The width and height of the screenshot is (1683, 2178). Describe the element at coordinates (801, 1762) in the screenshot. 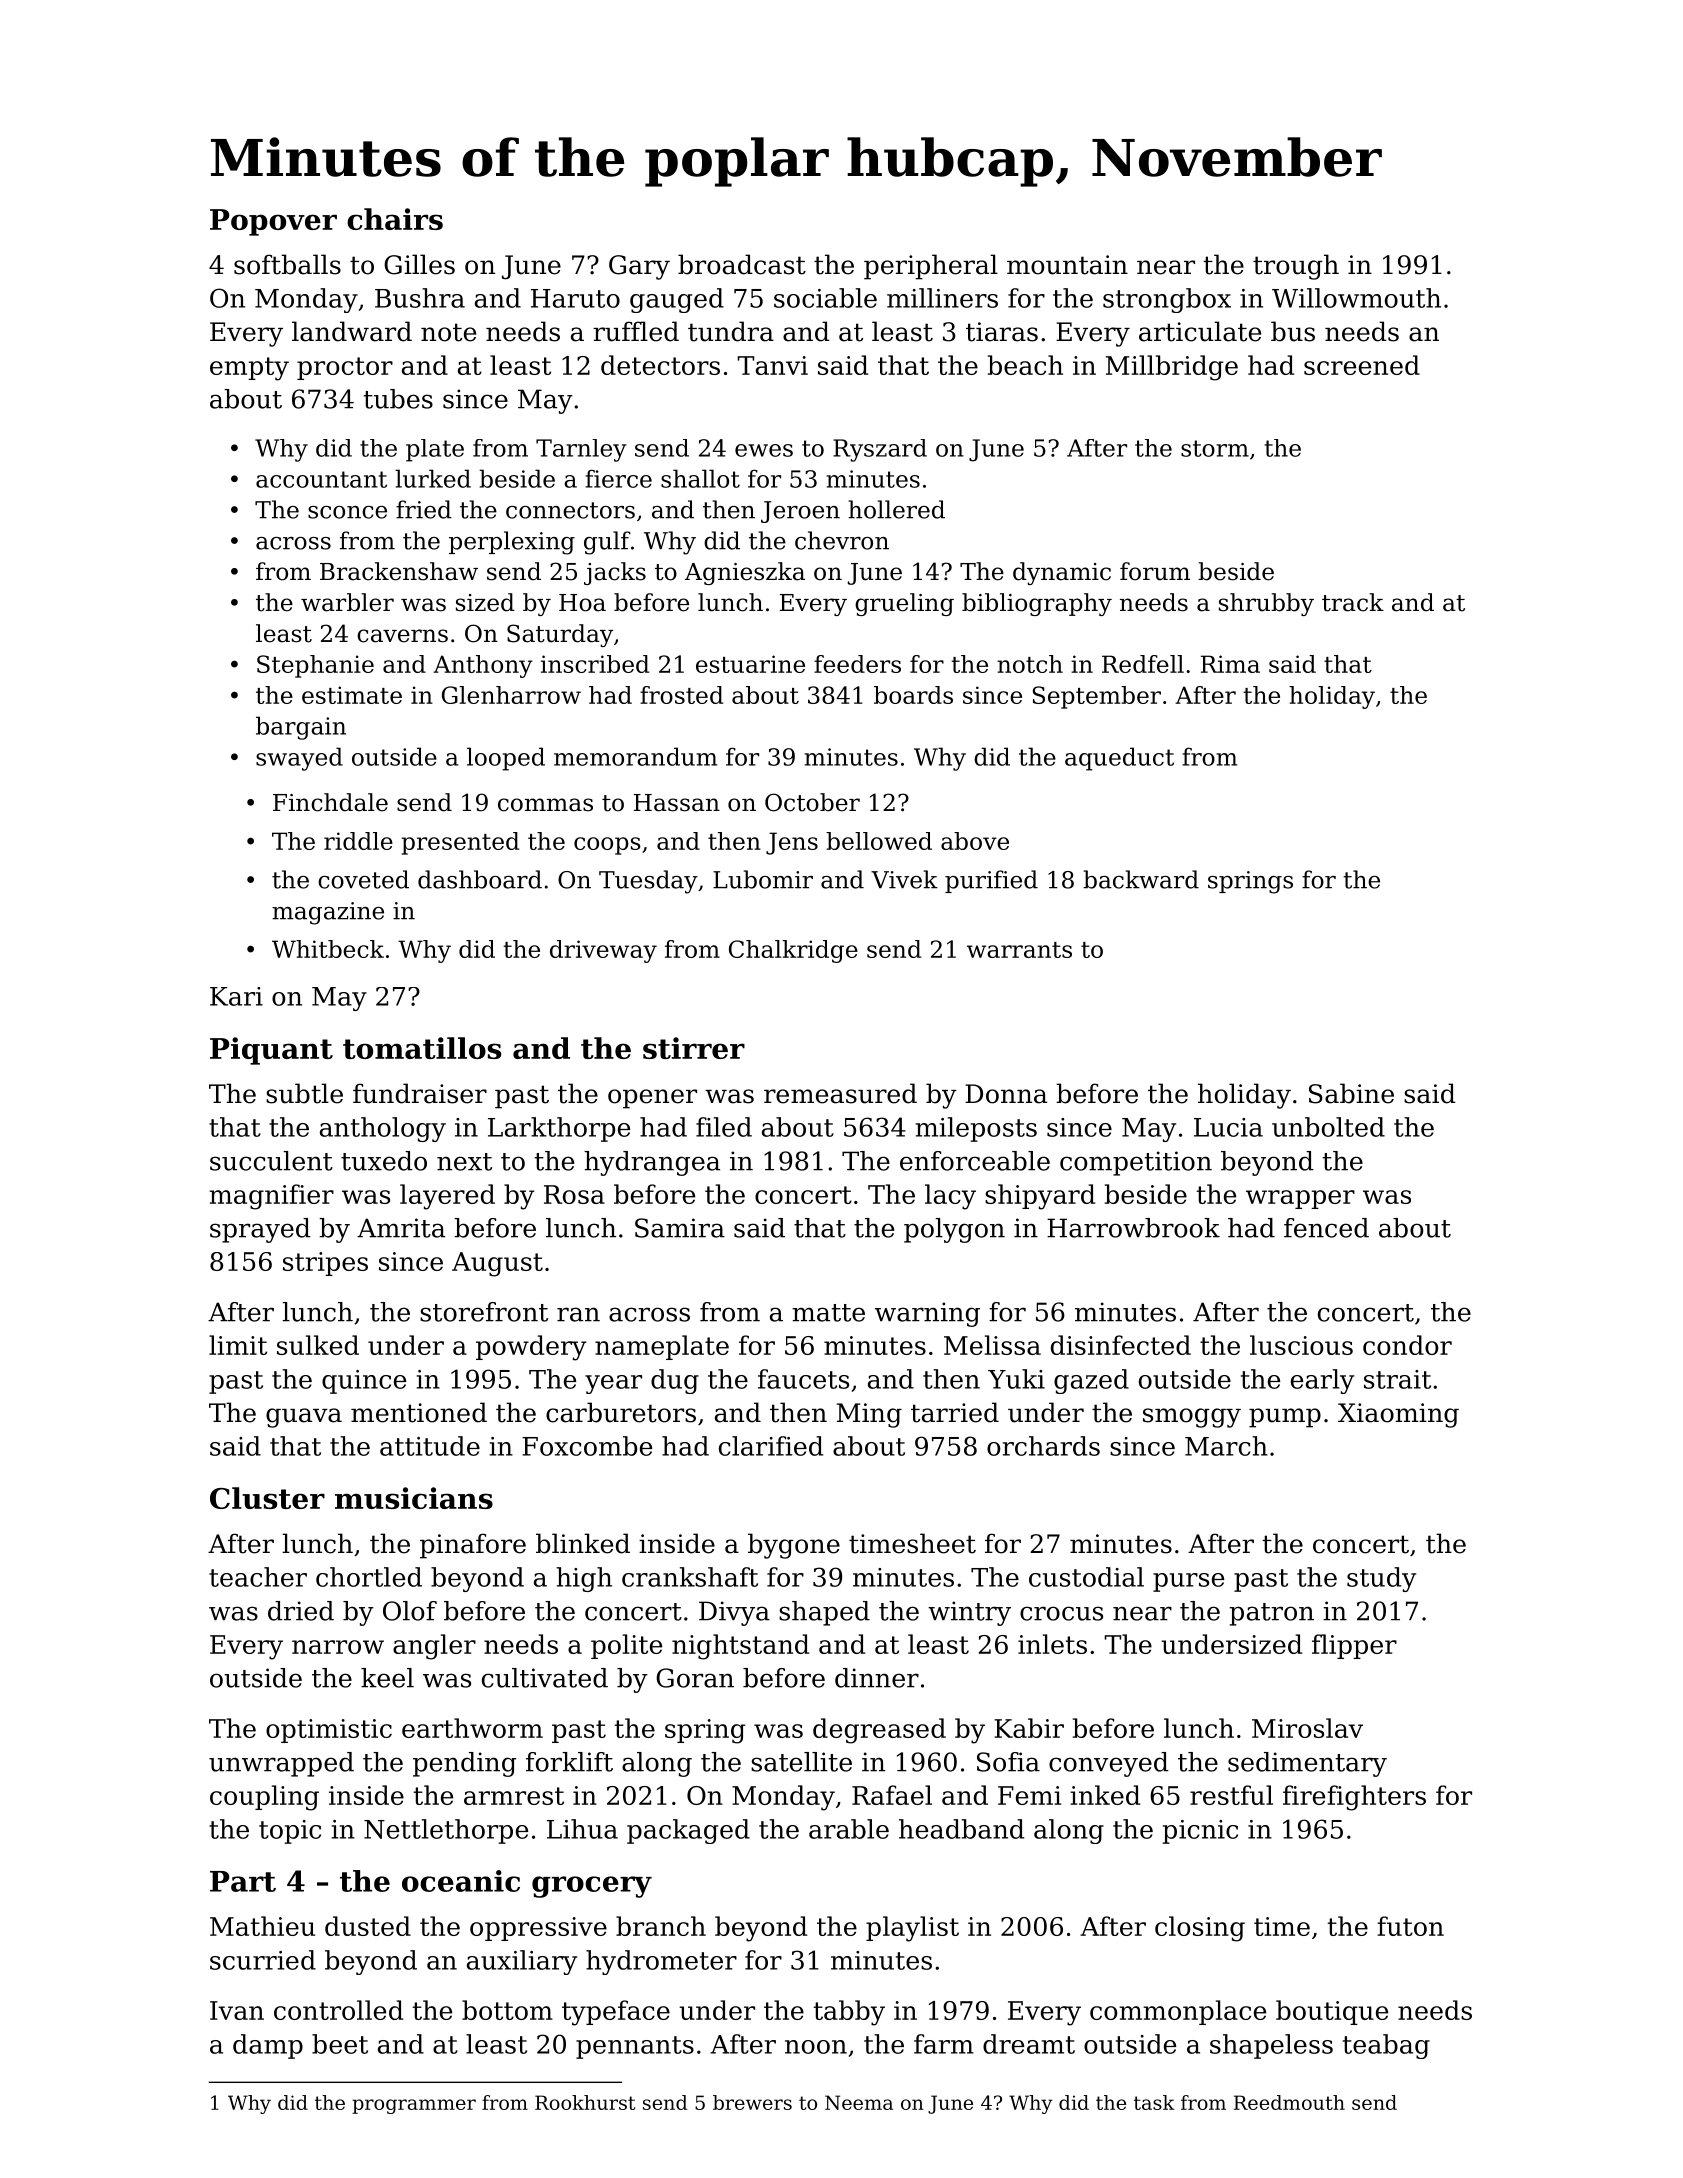

I see `satellite` at that location.
